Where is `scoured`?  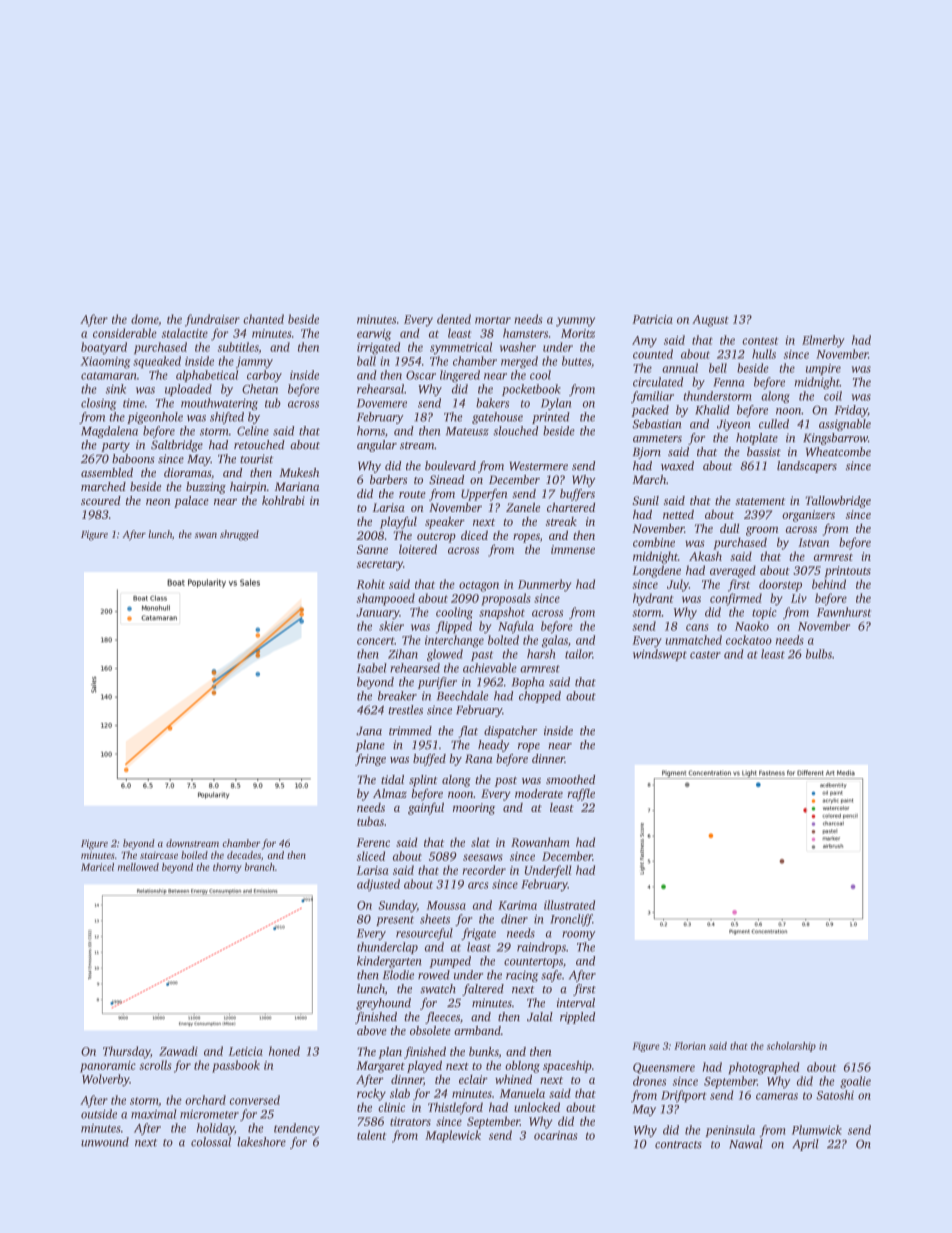
scoured is located at coordinates (101, 500).
